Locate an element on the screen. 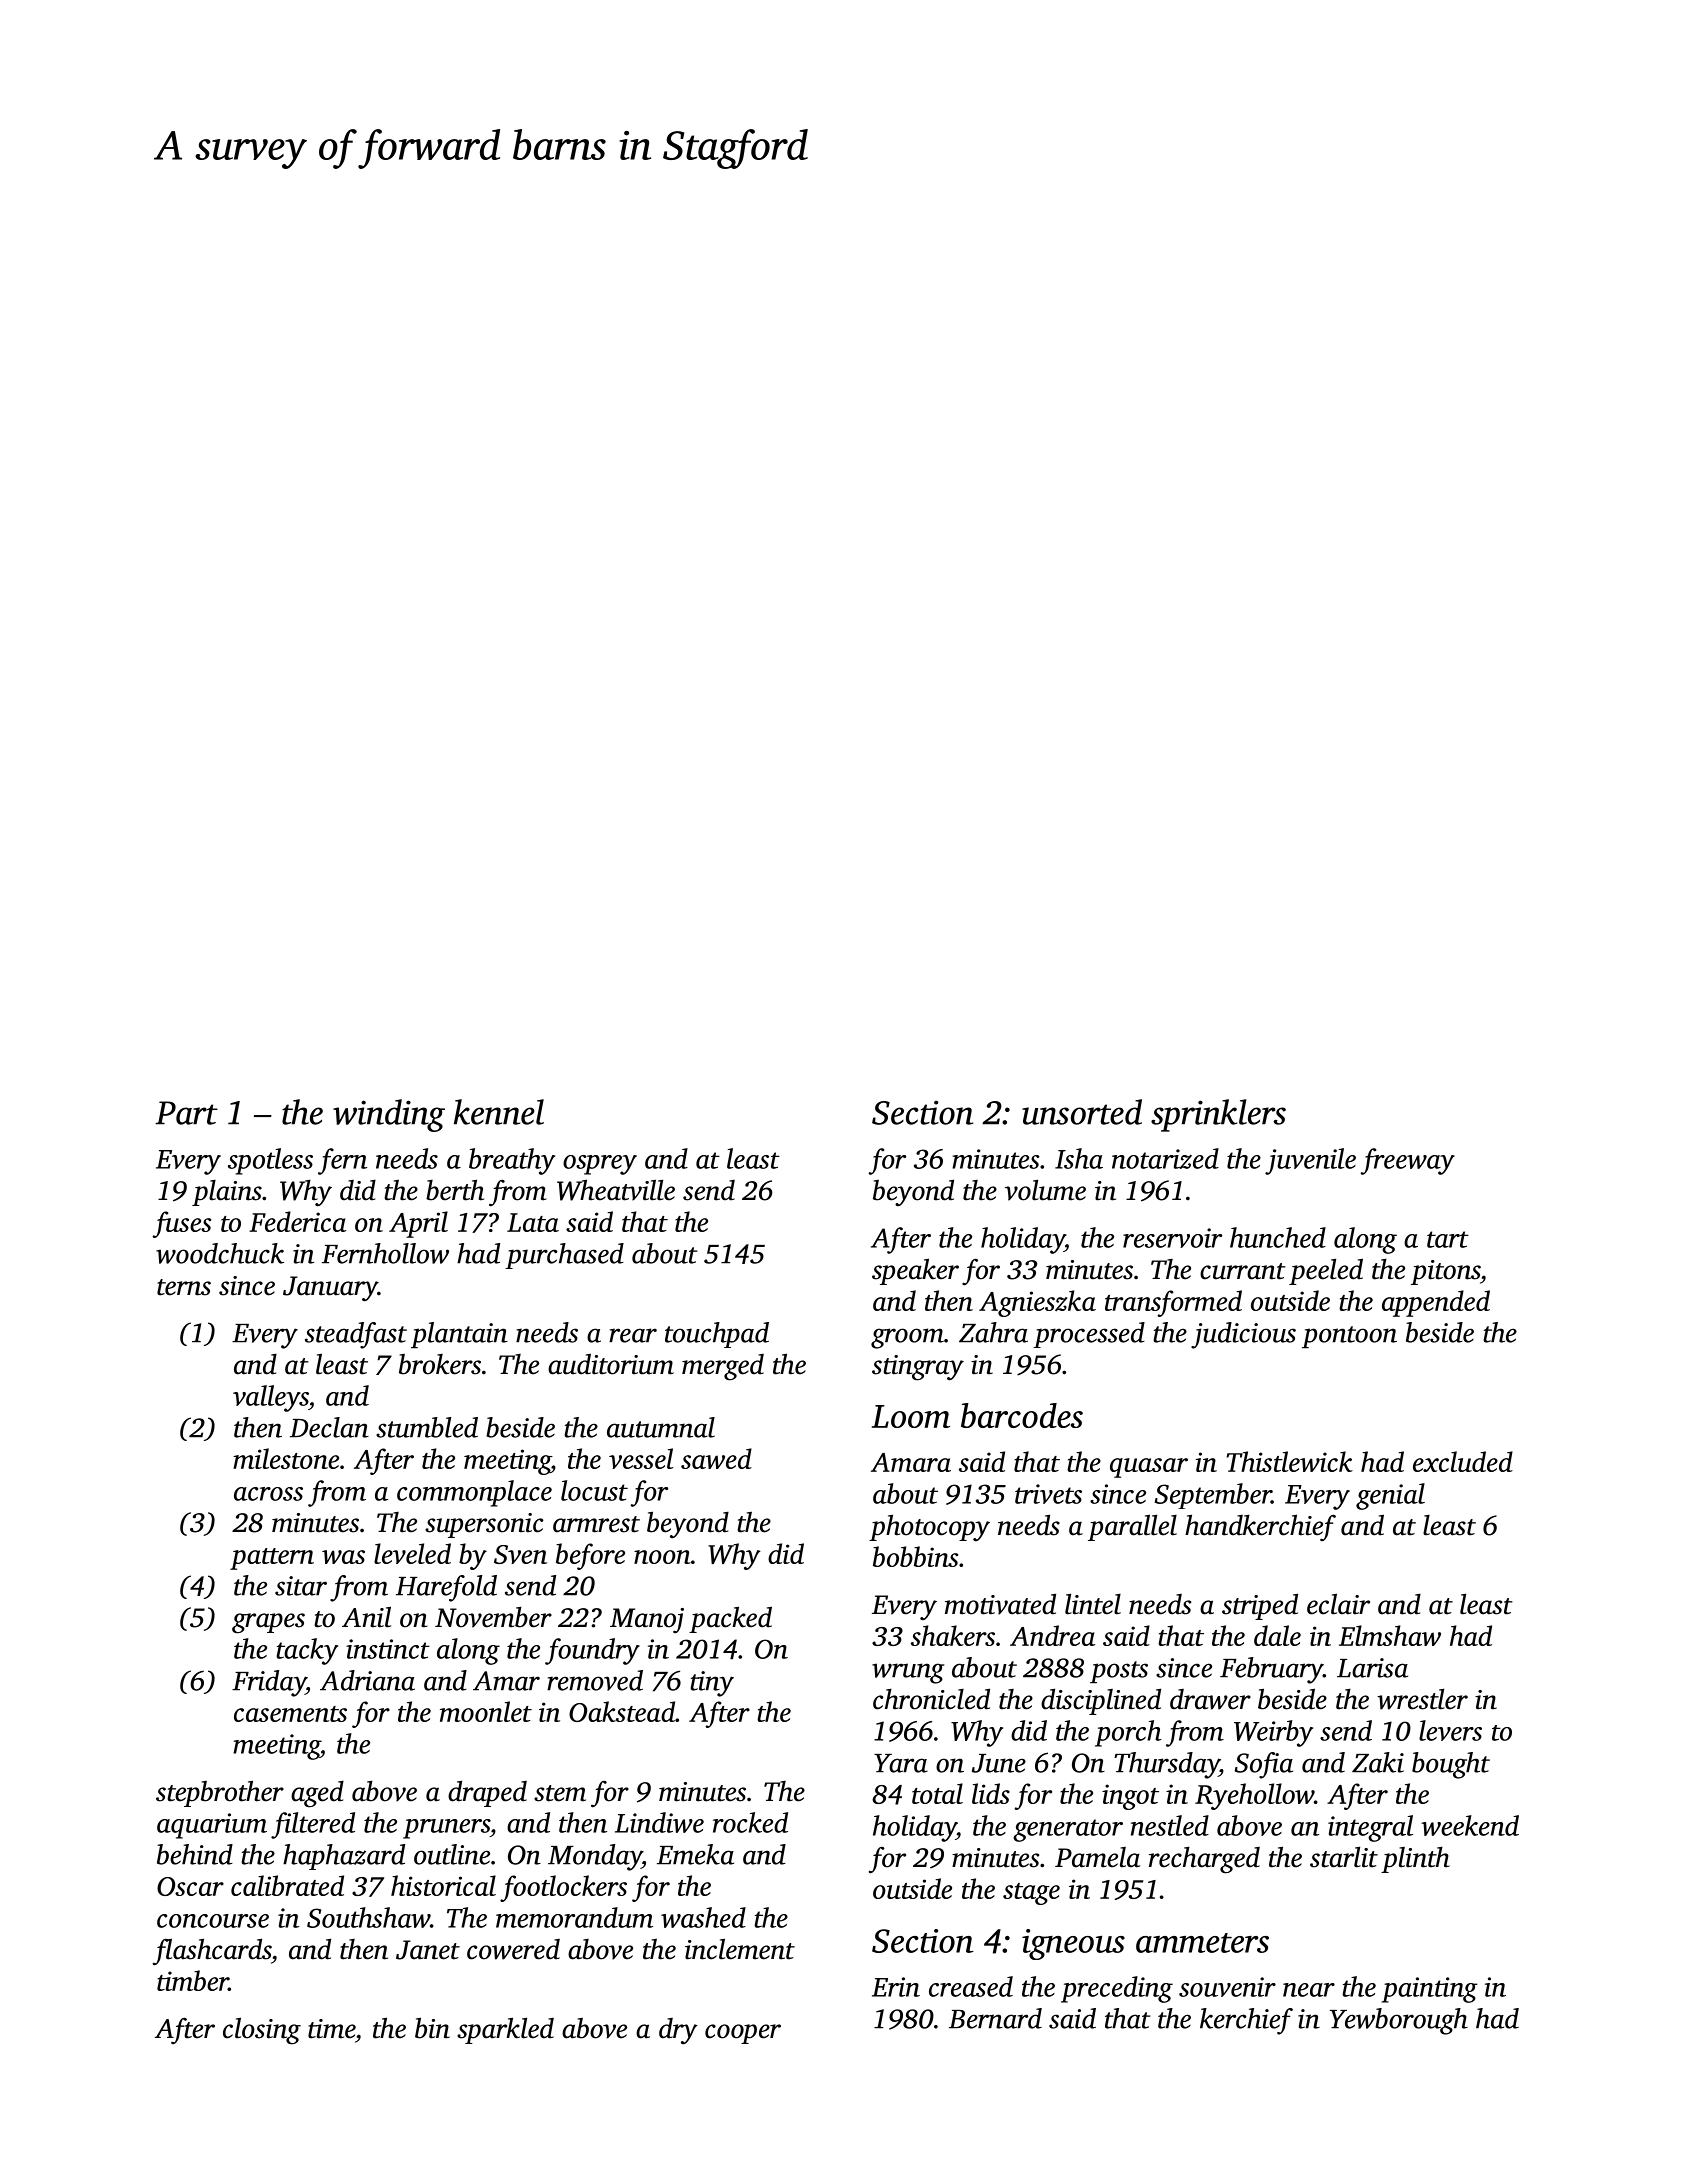 The width and height of the screenshot is (1683, 2178). cooper is located at coordinates (743, 2034).
